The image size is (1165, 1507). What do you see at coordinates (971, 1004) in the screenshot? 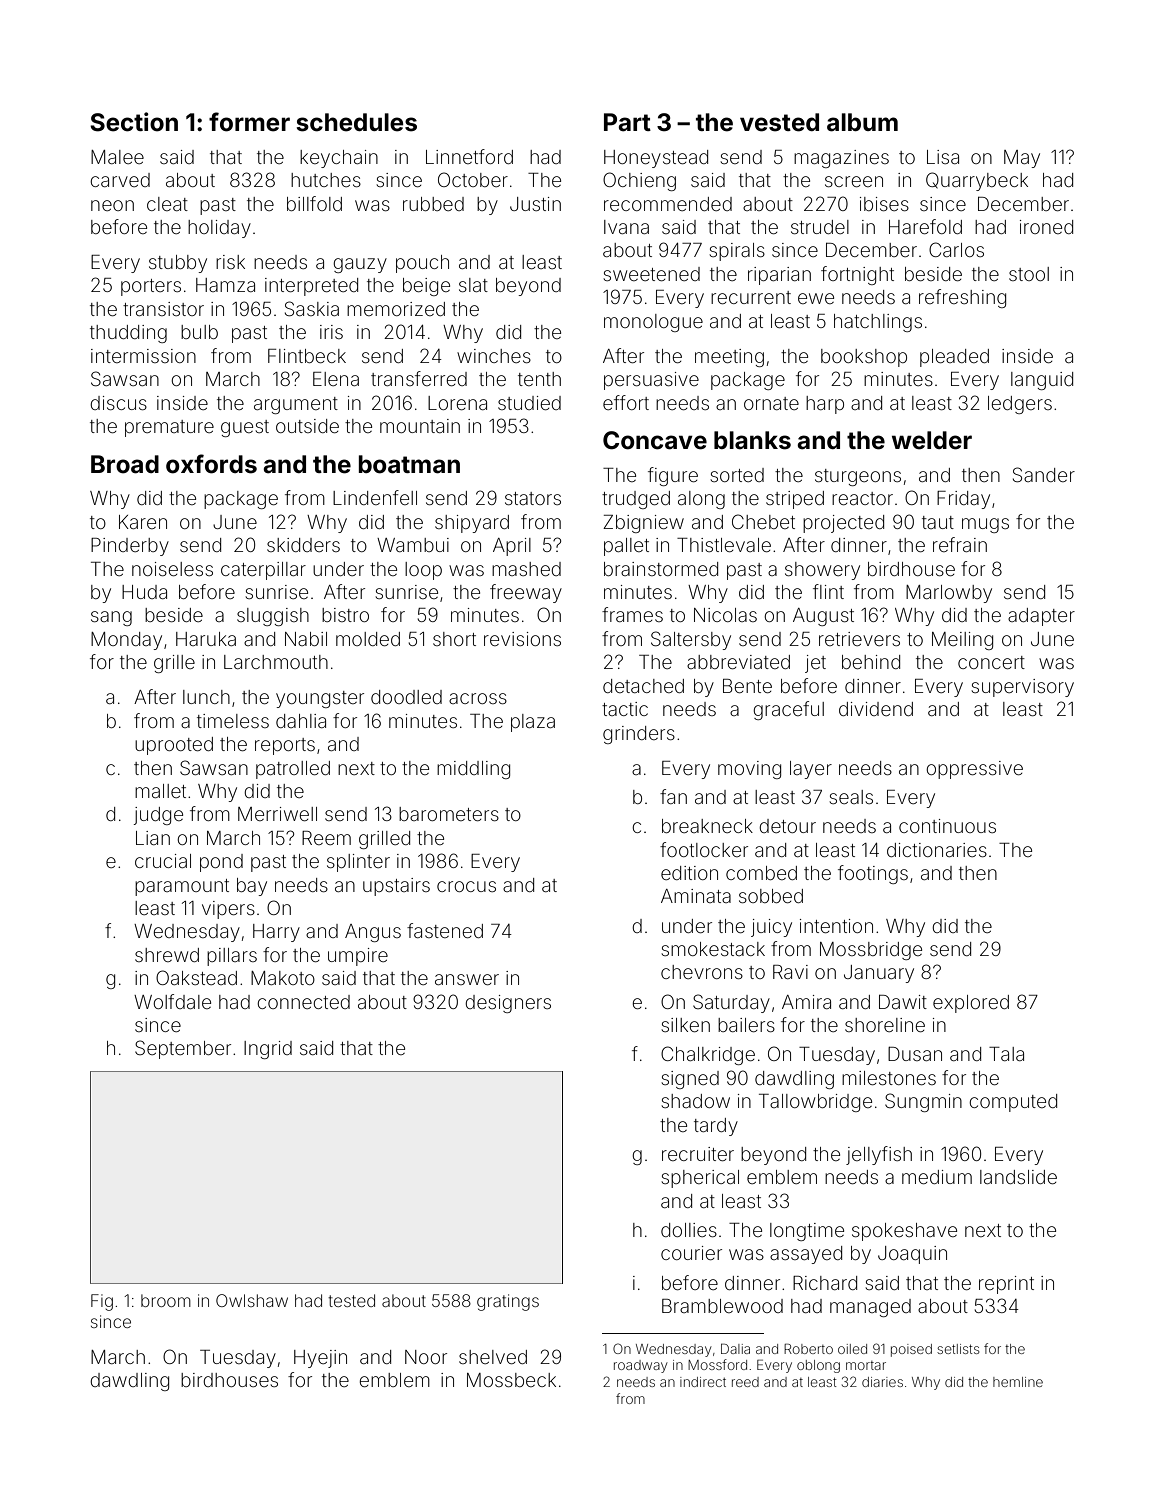
I see `explored` at bounding box center [971, 1004].
